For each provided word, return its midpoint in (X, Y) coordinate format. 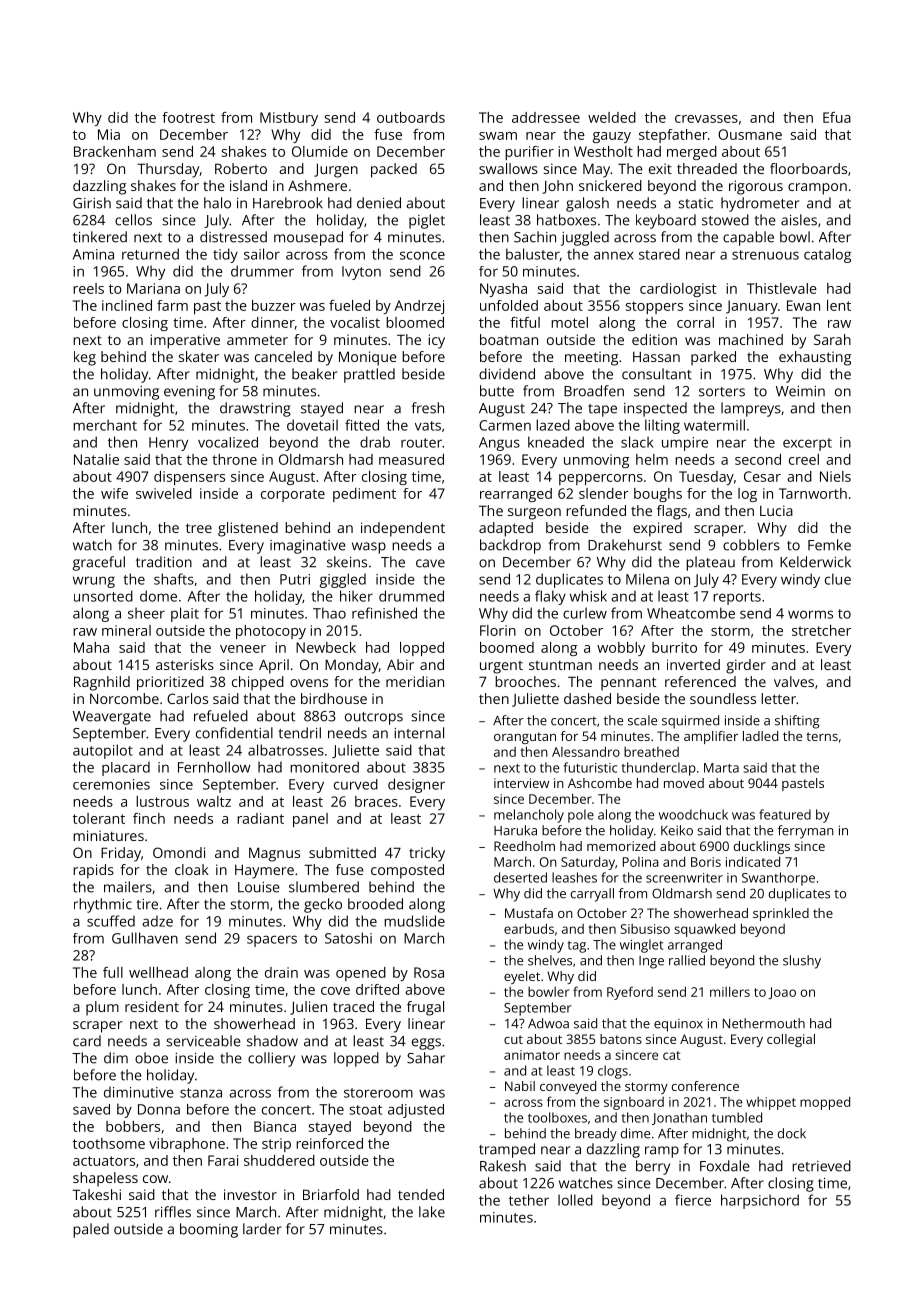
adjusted (416, 1111)
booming (209, 1230)
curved (356, 784)
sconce (422, 255)
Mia (109, 134)
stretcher (821, 630)
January (752, 307)
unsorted (103, 596)
